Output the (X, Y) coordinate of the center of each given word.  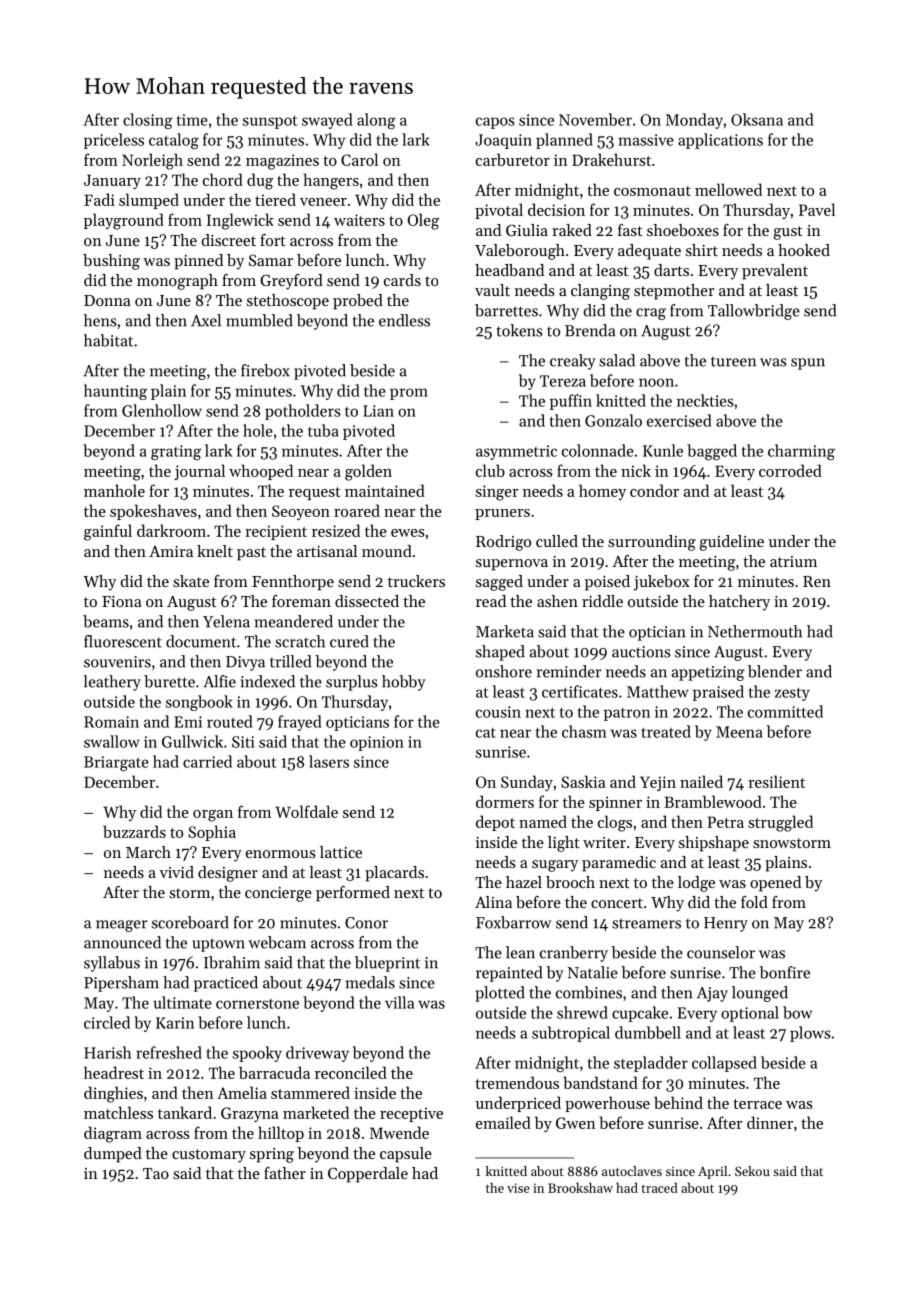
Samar (271, 260)
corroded (790, 470)
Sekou (752, 1171)
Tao (156, 1173)
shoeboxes (683, 230)
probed (358, 302)
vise (518, 1188)
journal (199, 472)
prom (409, 394)
